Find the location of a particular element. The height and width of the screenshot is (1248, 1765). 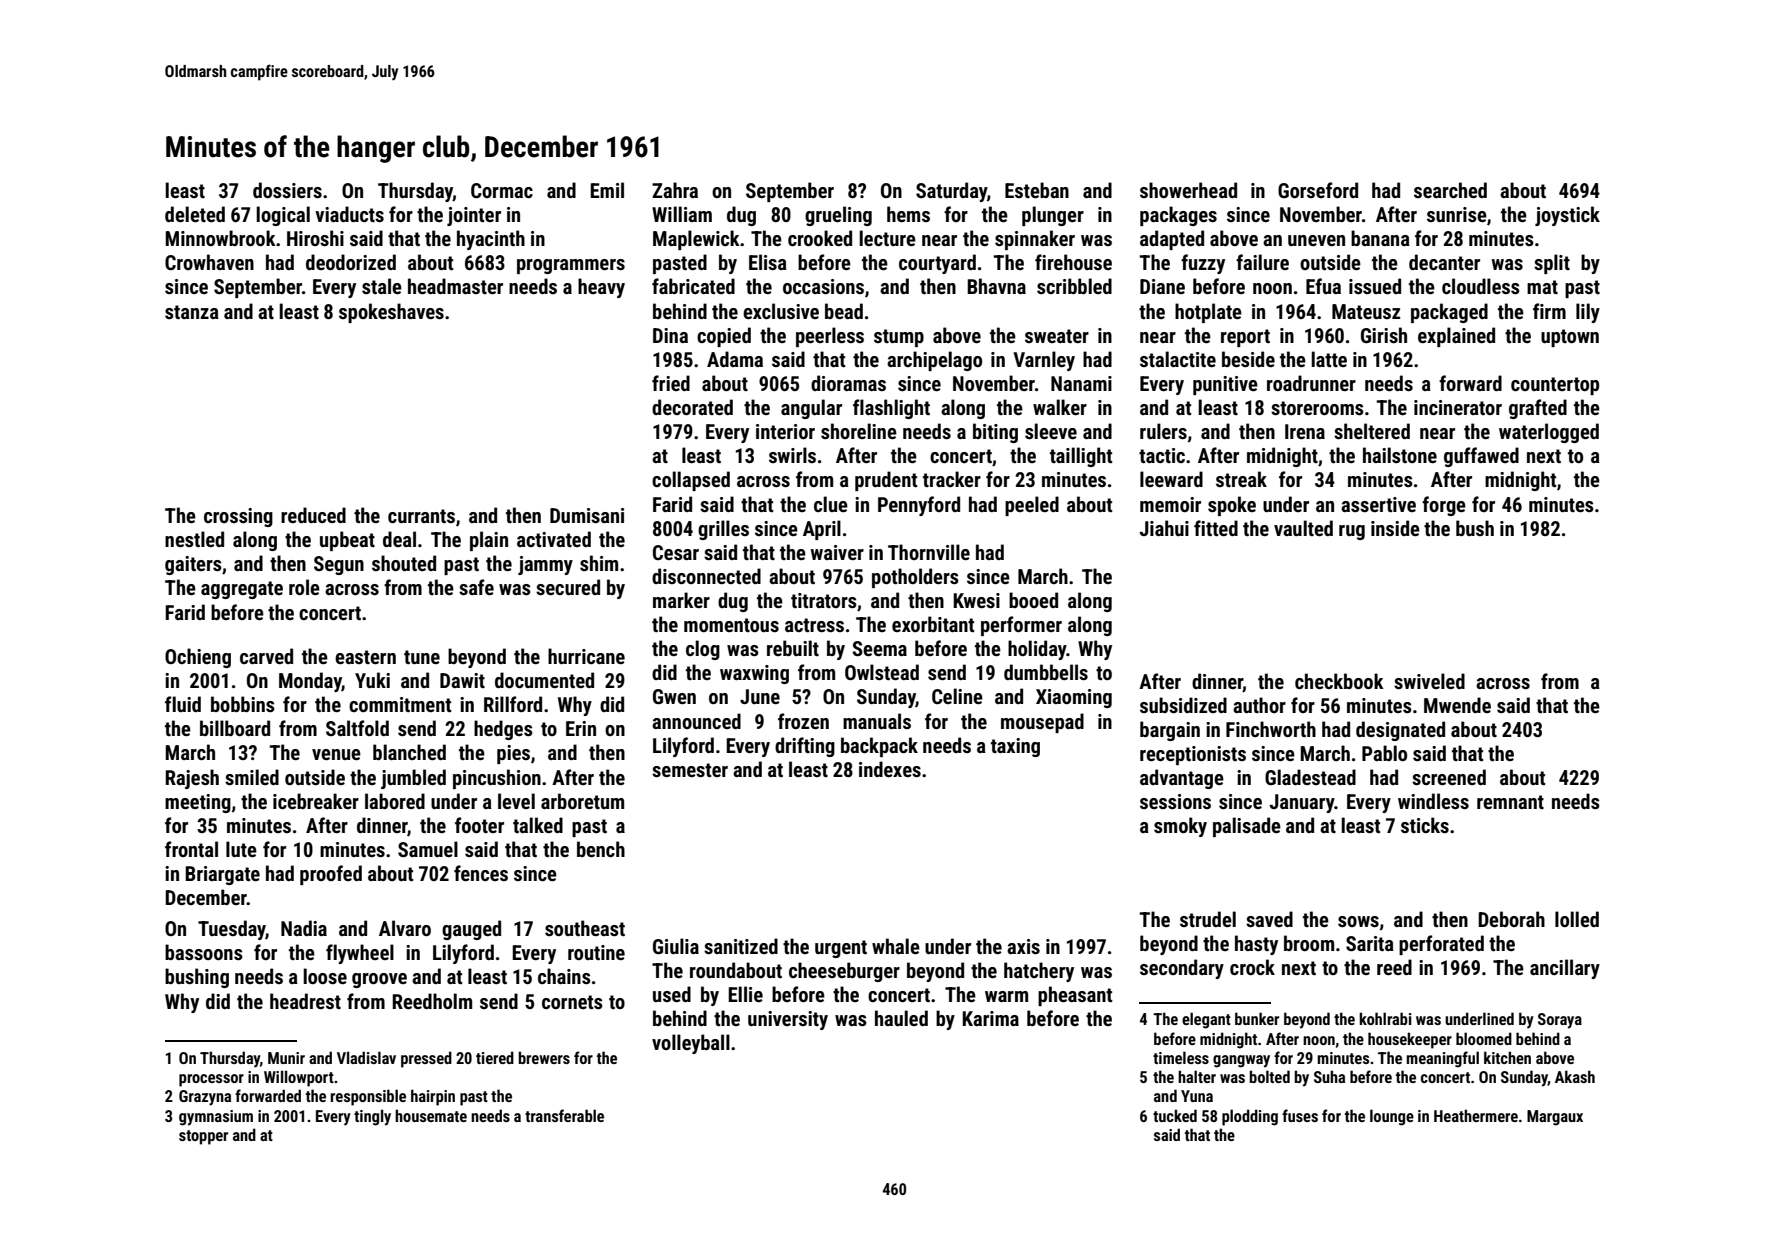

tracker is located at coordinates (952, 479).
